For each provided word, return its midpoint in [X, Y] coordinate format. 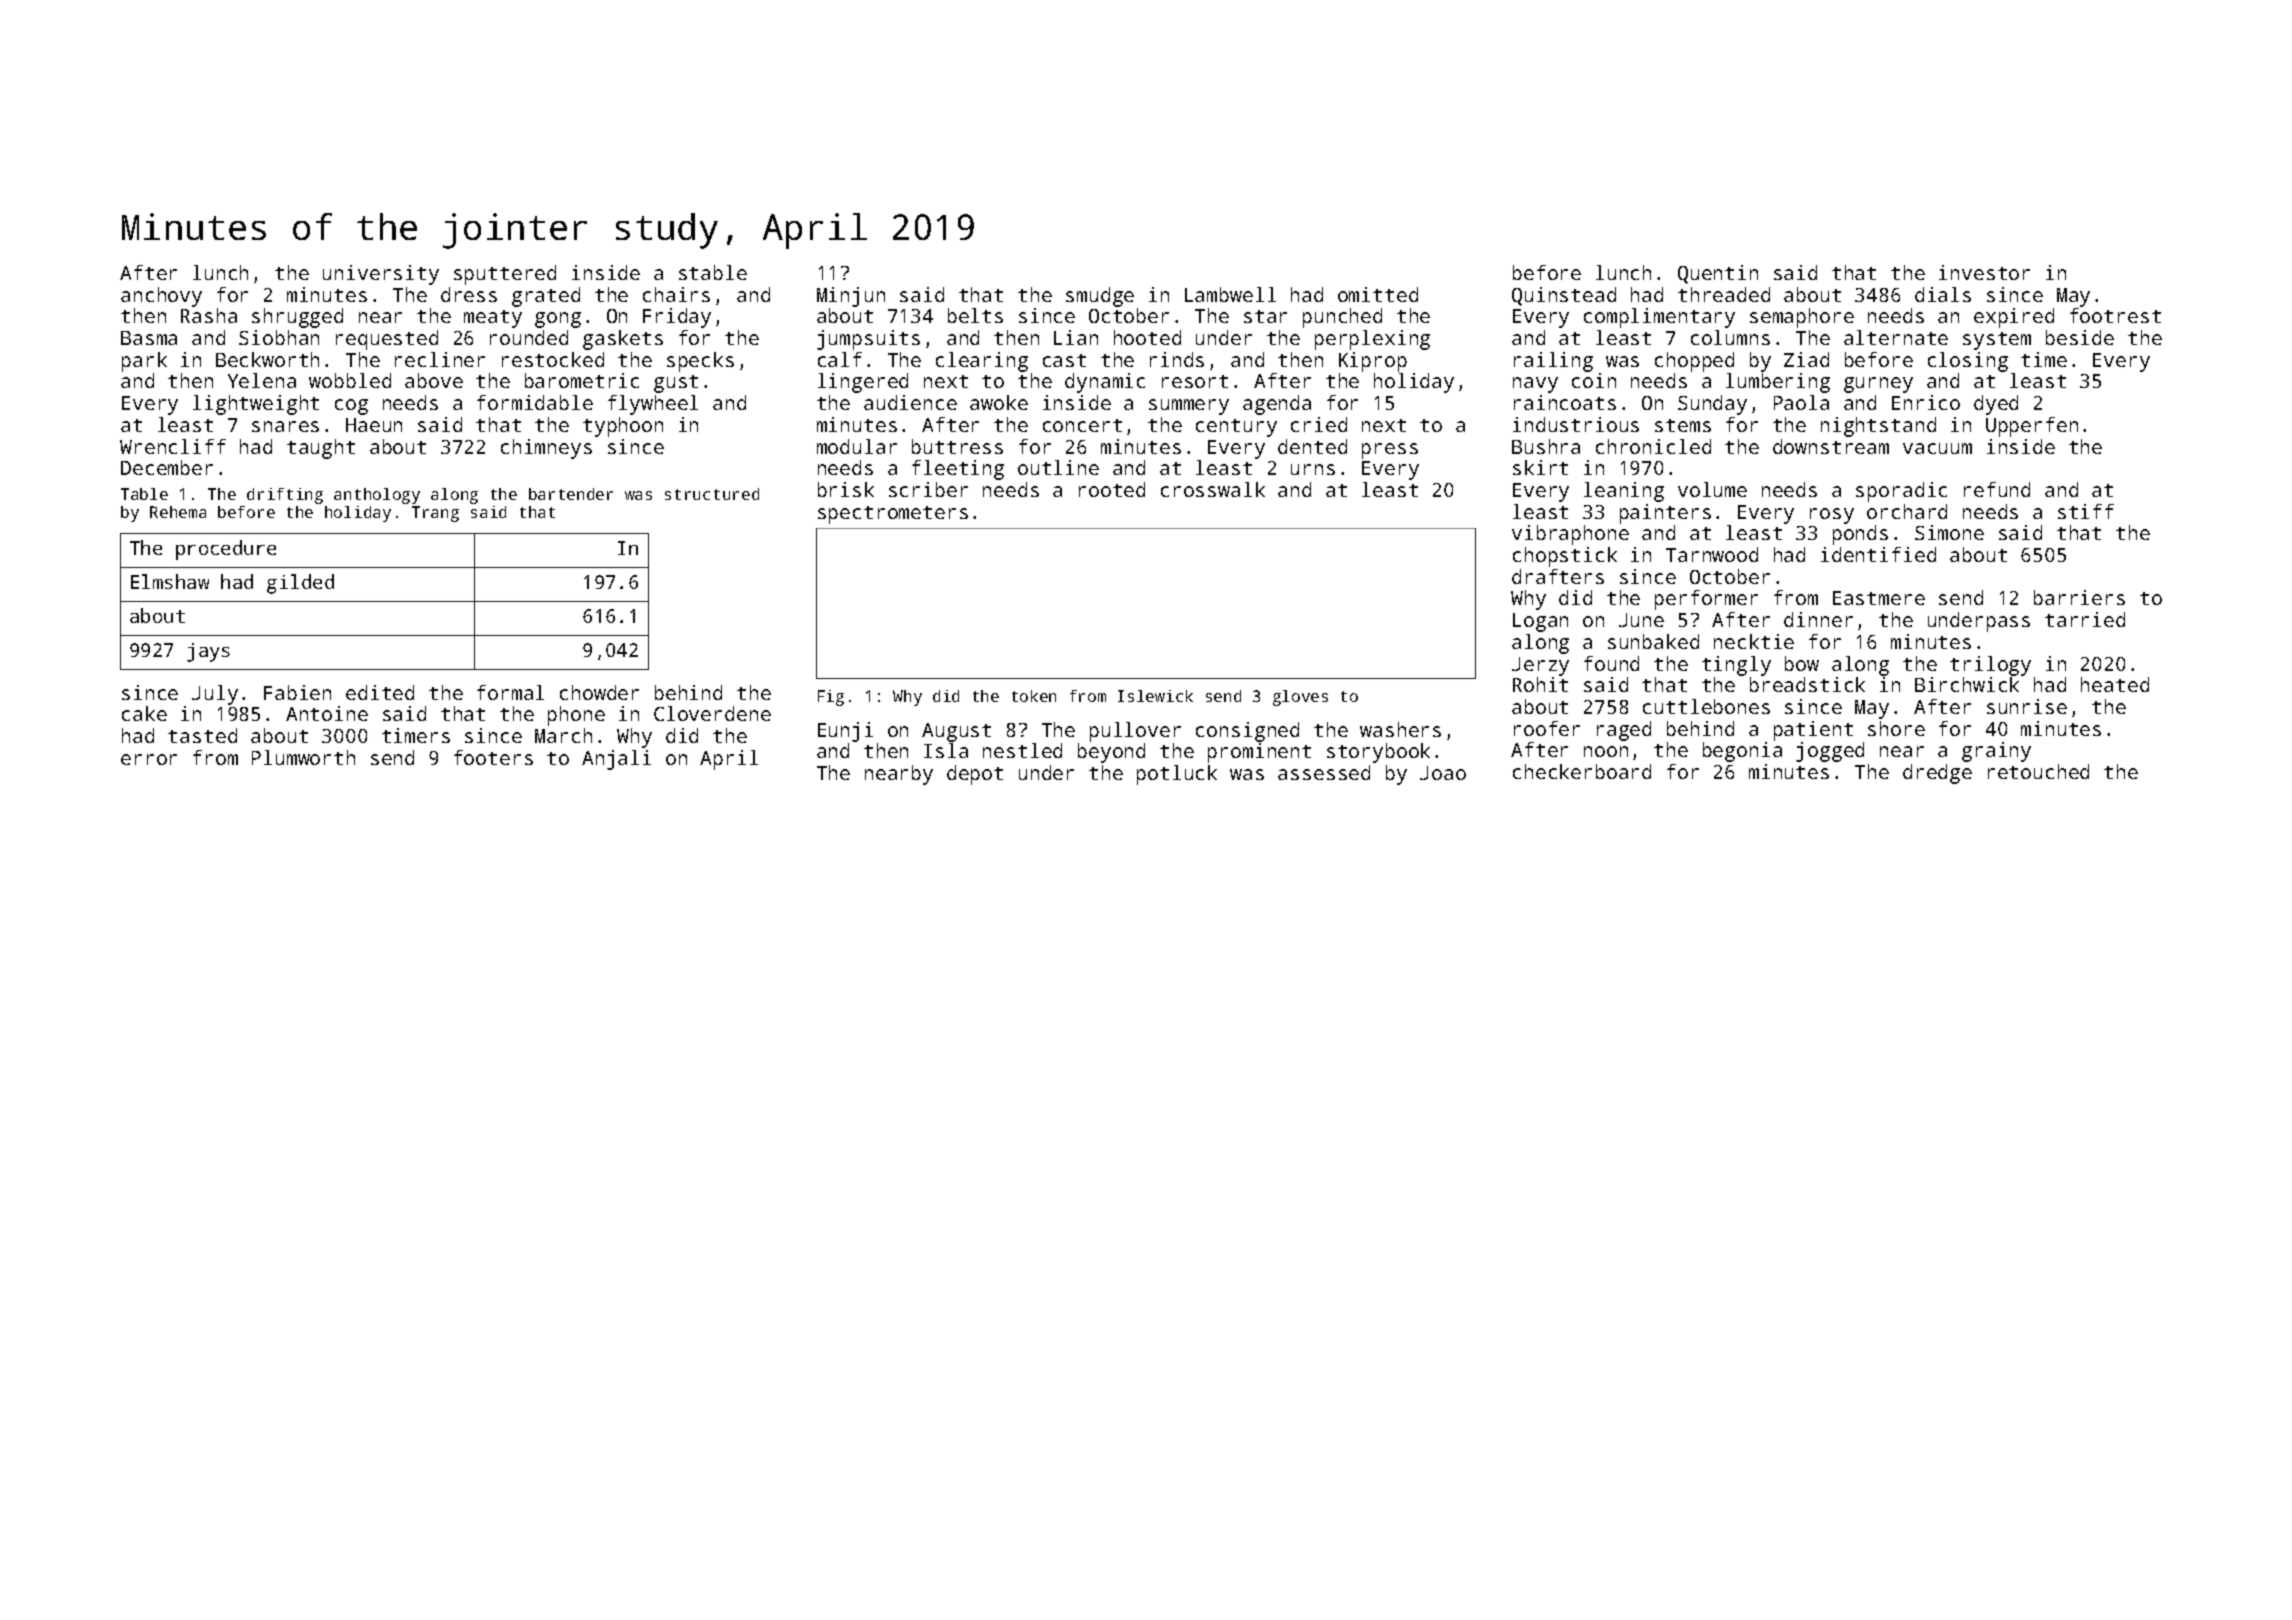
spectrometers [893, 515]
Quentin [1718, 274]
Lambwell [1230, 294]
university [381, 275]
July [215, 695]
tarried [2085, 619]
